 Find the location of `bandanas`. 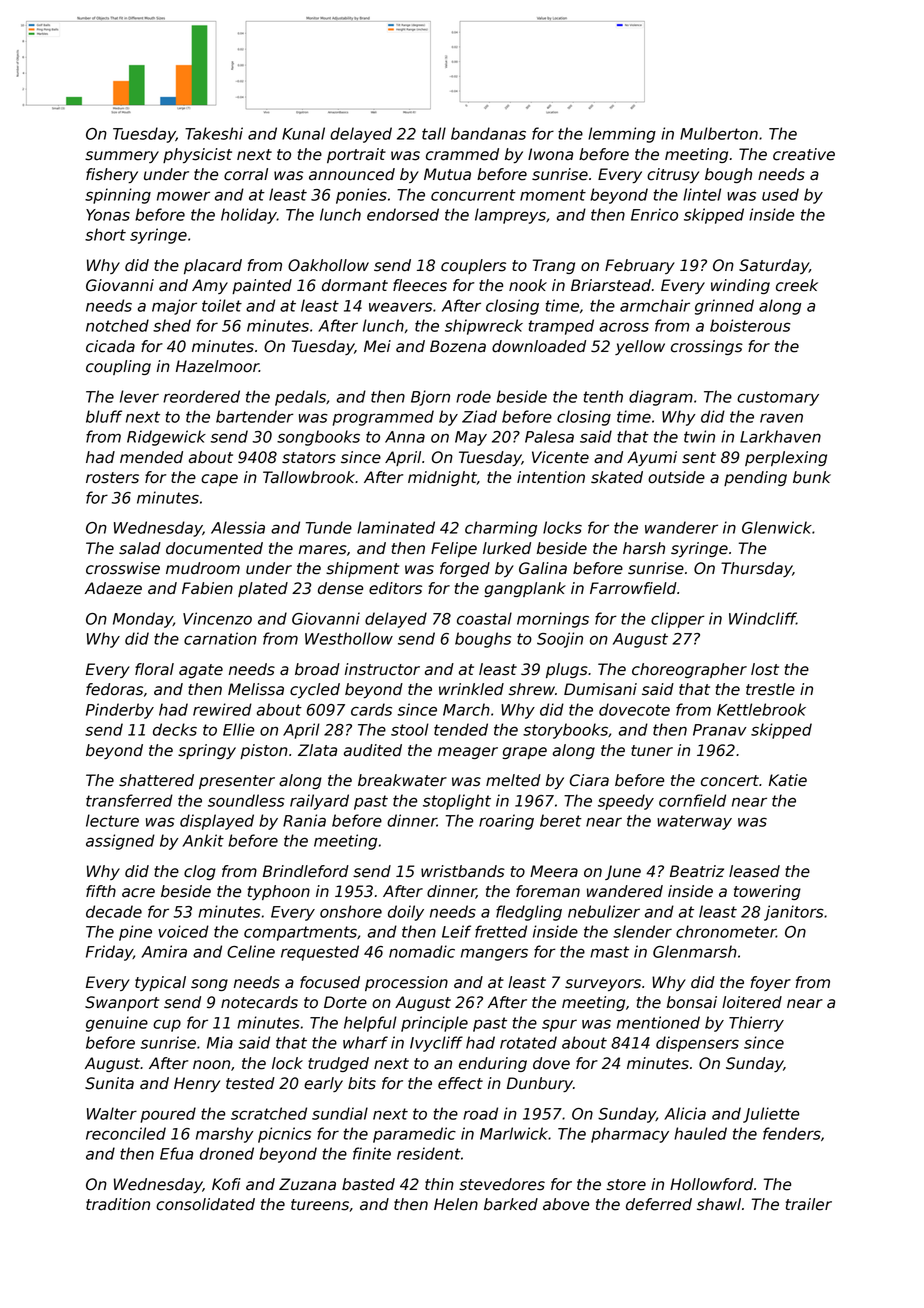

bandanas is located at coordinates (488, 133).
